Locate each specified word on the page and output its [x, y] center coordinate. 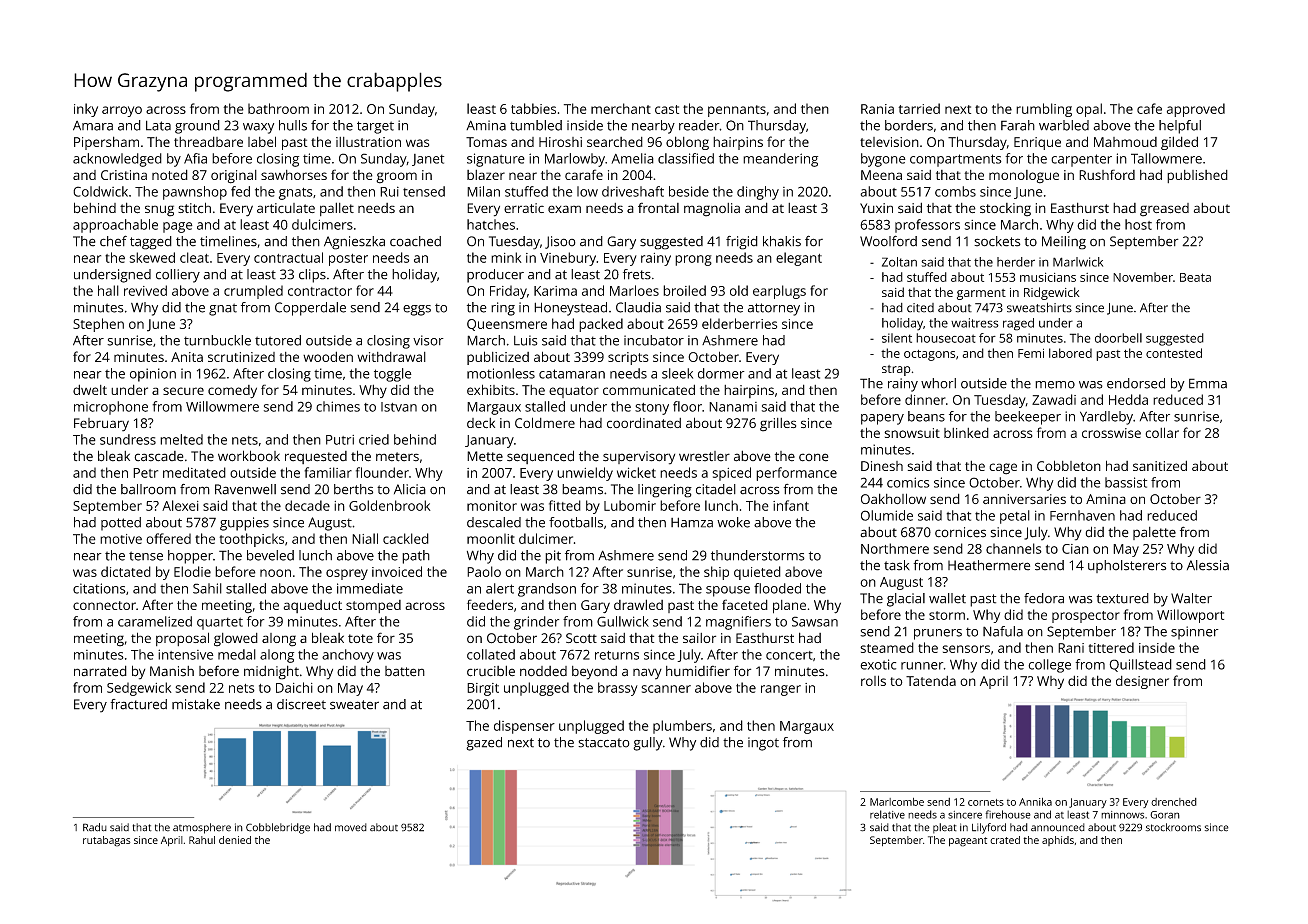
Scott [581, 638]
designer [1142, 682]
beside [689, 191]
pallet [337, 209]
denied [235, 840]
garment [981, 294]
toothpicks [251, 540]
